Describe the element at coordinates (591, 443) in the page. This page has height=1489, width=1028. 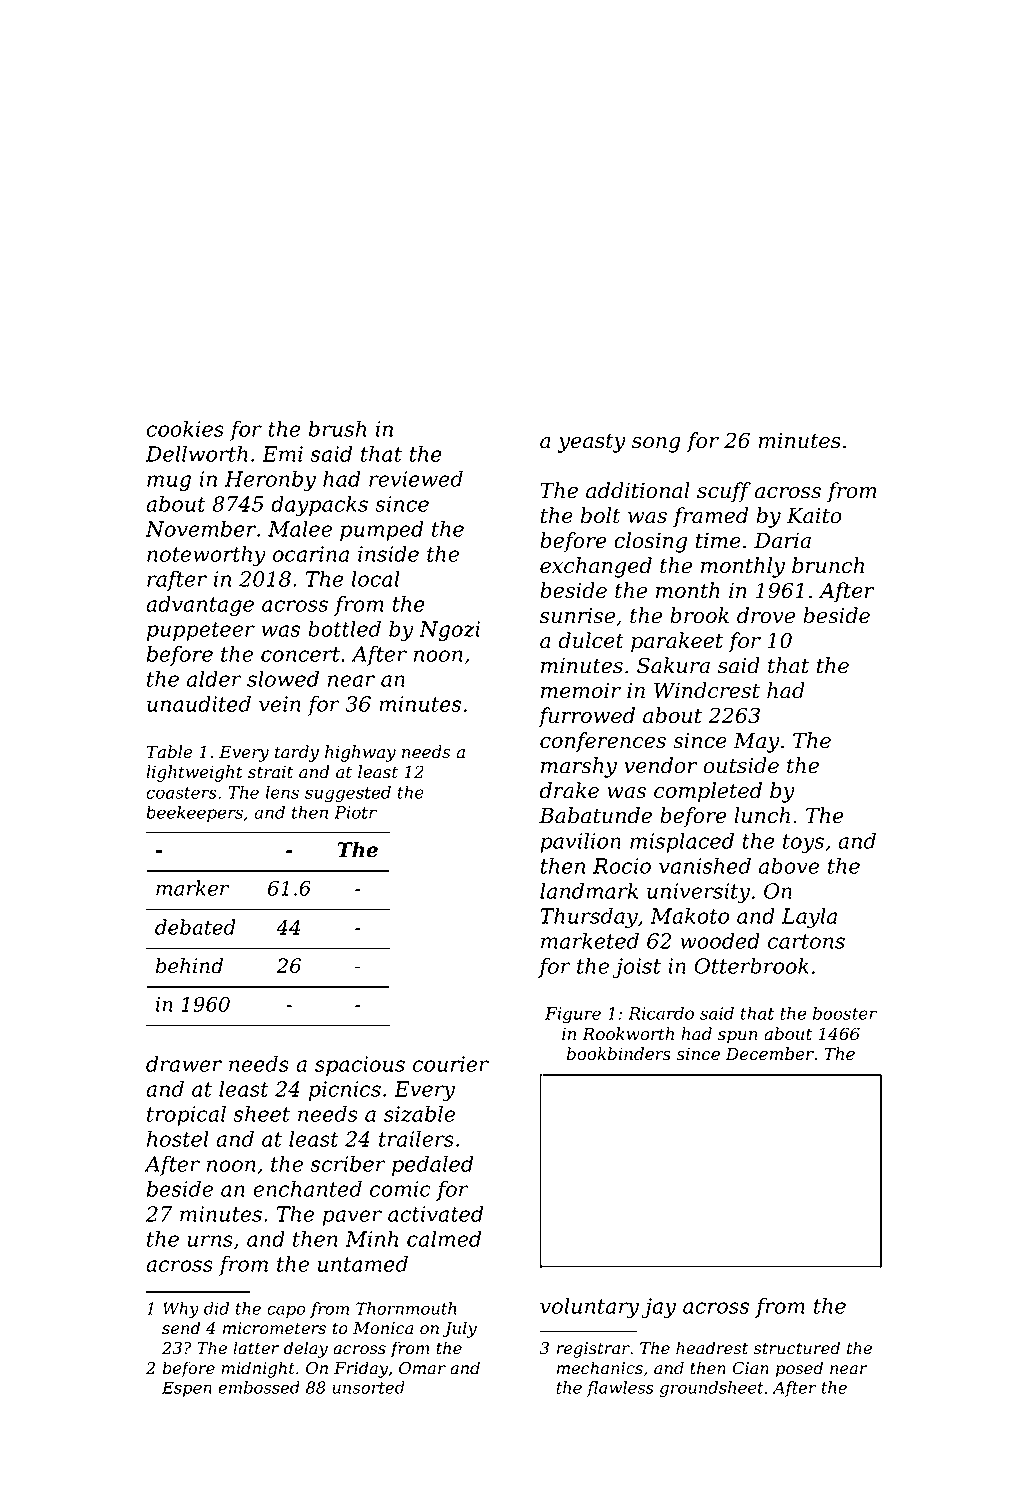
I see `yeasty` at that location.
